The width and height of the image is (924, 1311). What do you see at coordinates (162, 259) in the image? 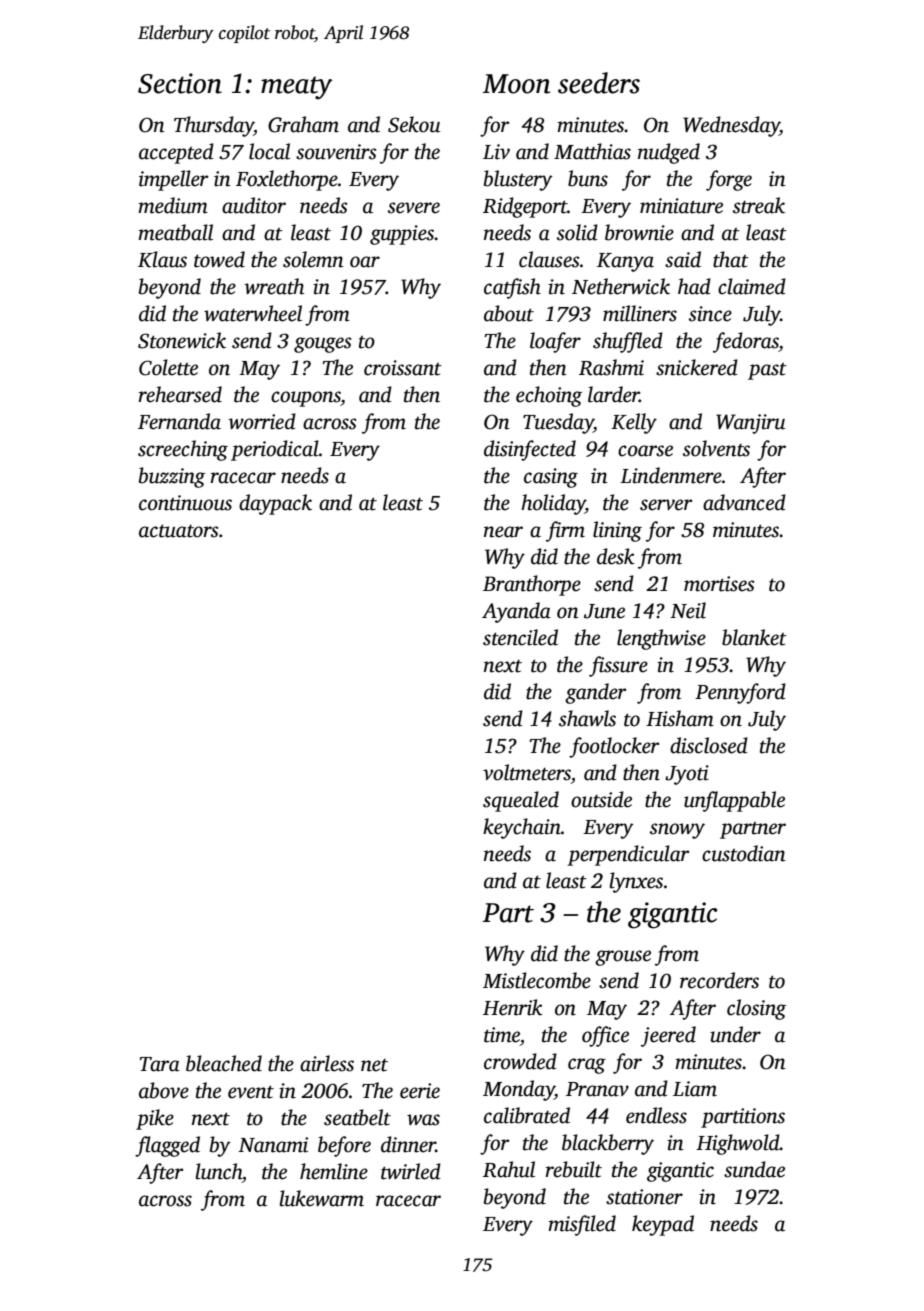
I see `Klaus` at bounding box center [162, 259].
